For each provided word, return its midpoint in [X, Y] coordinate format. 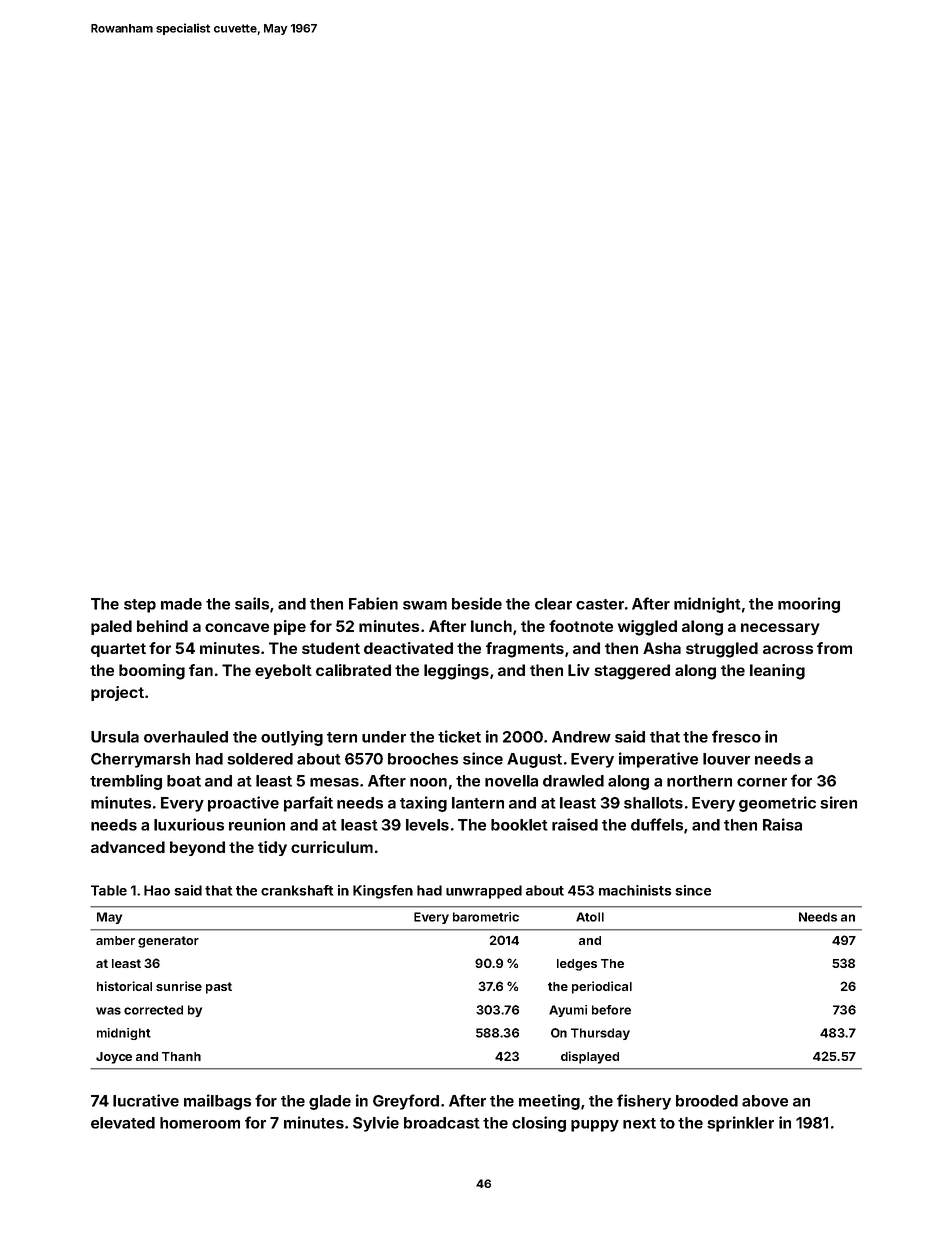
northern [699, 781]
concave [237, 627]
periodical [602, 987]
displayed [590, 1057]
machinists [635, 890]
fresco [736, 736]
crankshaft [297, 890]
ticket [459, 736]
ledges [577, 965]
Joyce [114, 1058]
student [331, 648]
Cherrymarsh [140, 760]
